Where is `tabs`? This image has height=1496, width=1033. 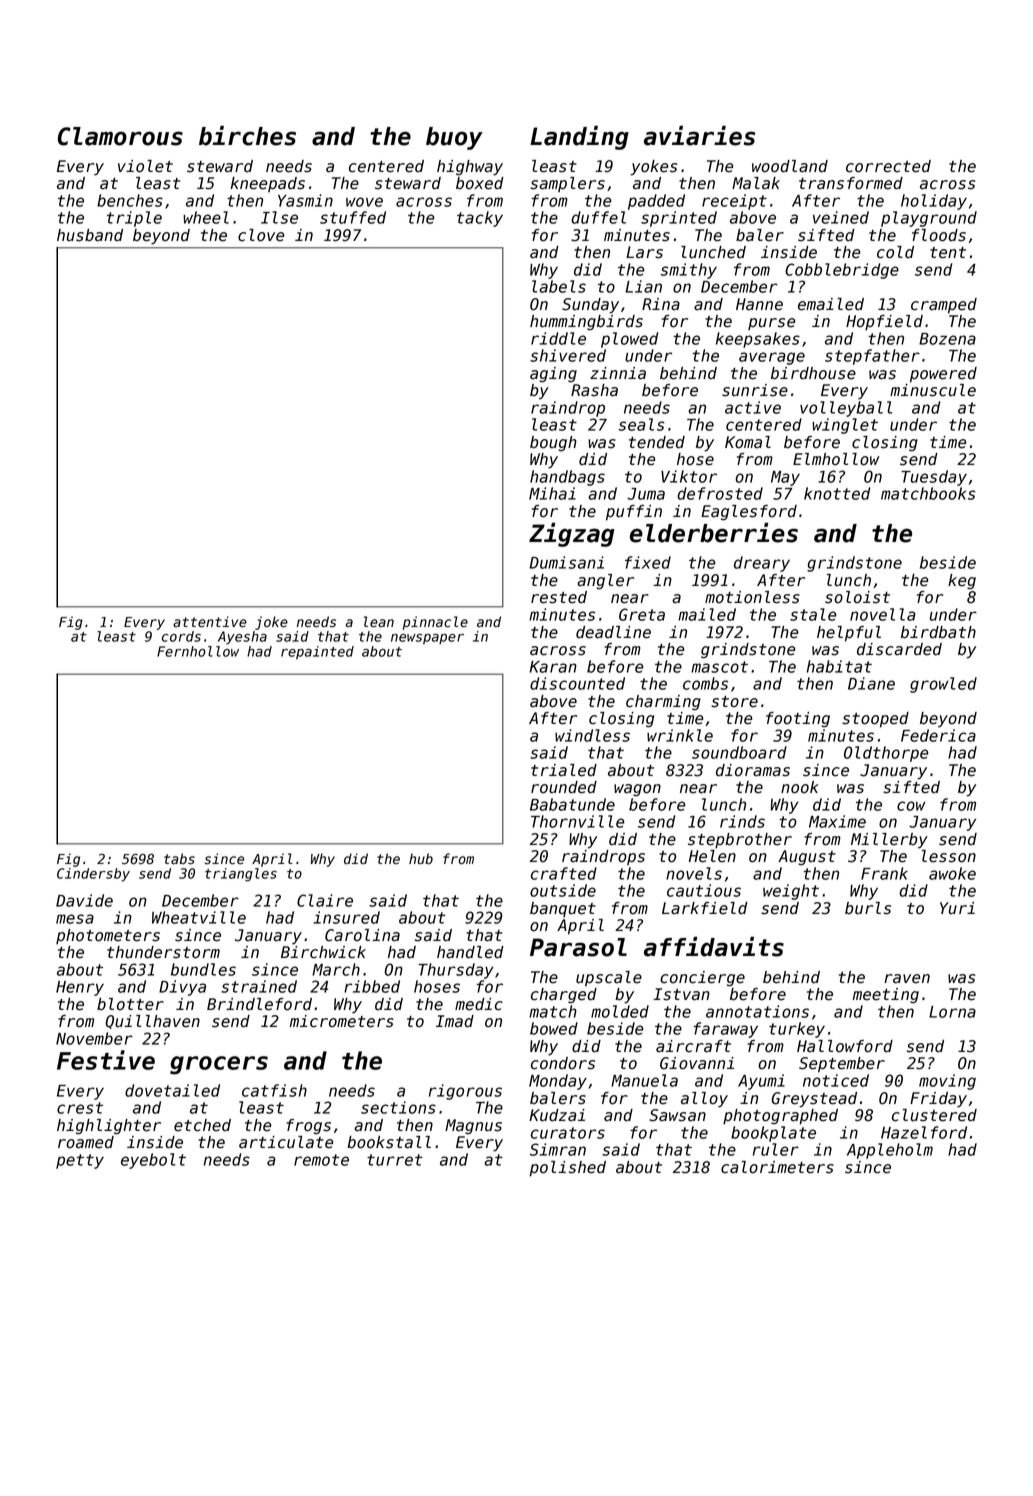
tabs is located at coordinates (179, 859).
